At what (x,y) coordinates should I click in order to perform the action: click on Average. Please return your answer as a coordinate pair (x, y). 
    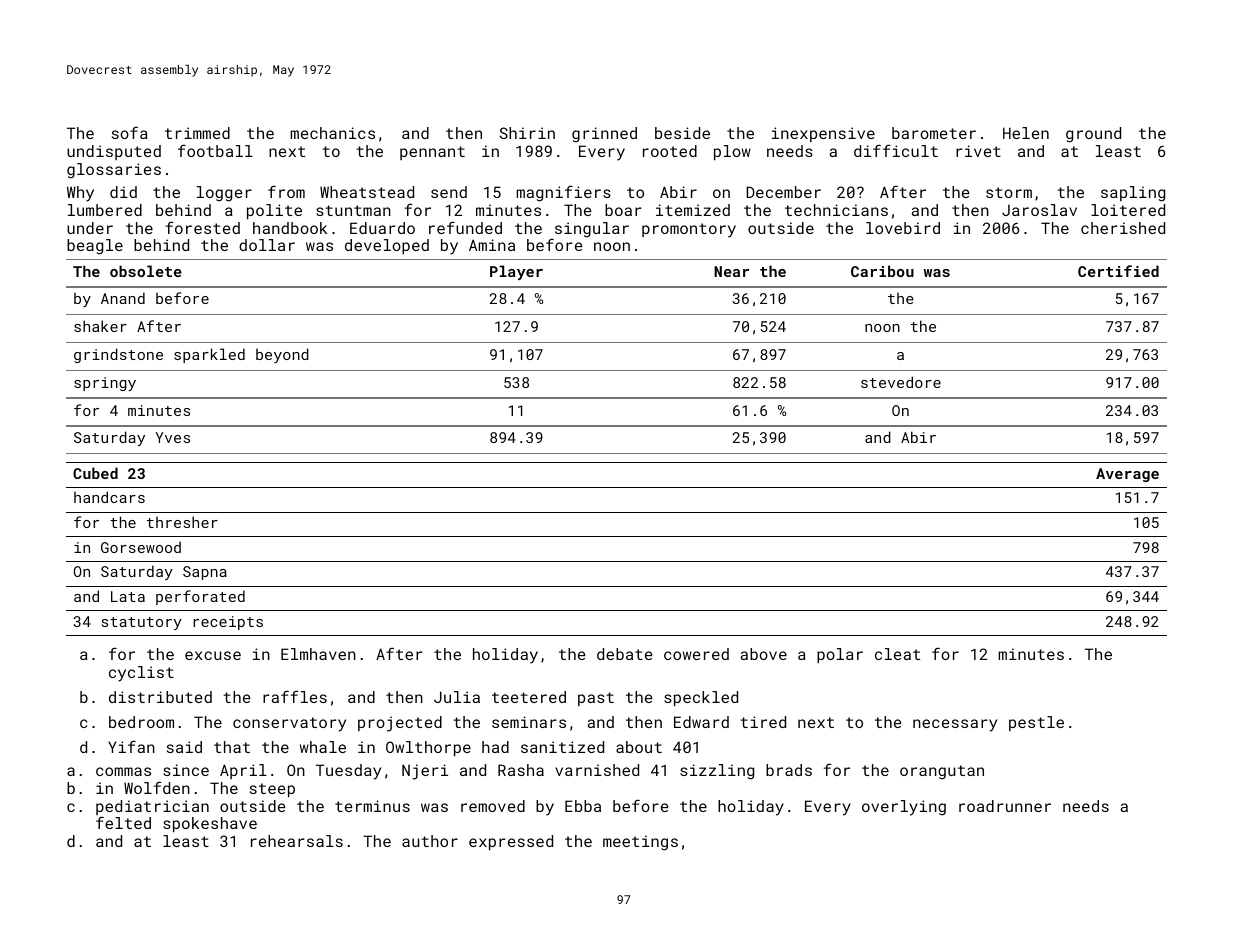
    Looking at the image, I should click on (1127, 475).
